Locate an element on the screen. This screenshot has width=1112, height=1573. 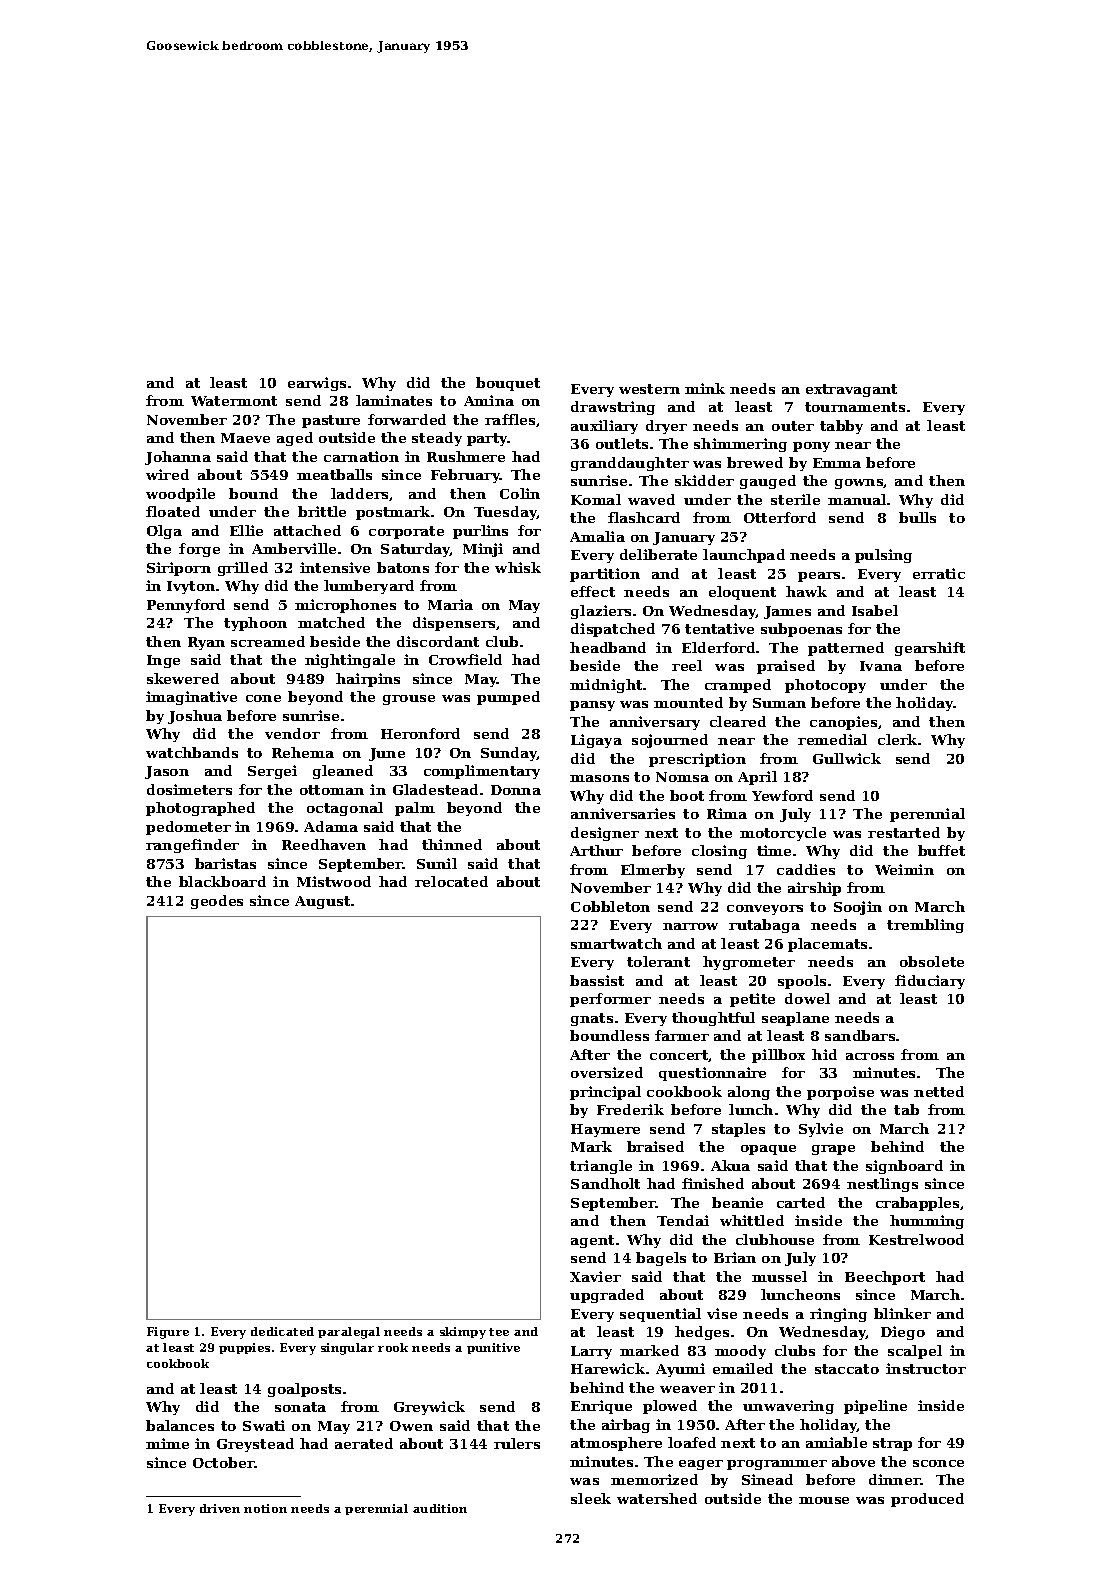
extravagant is located at coordinates (851, 390).
